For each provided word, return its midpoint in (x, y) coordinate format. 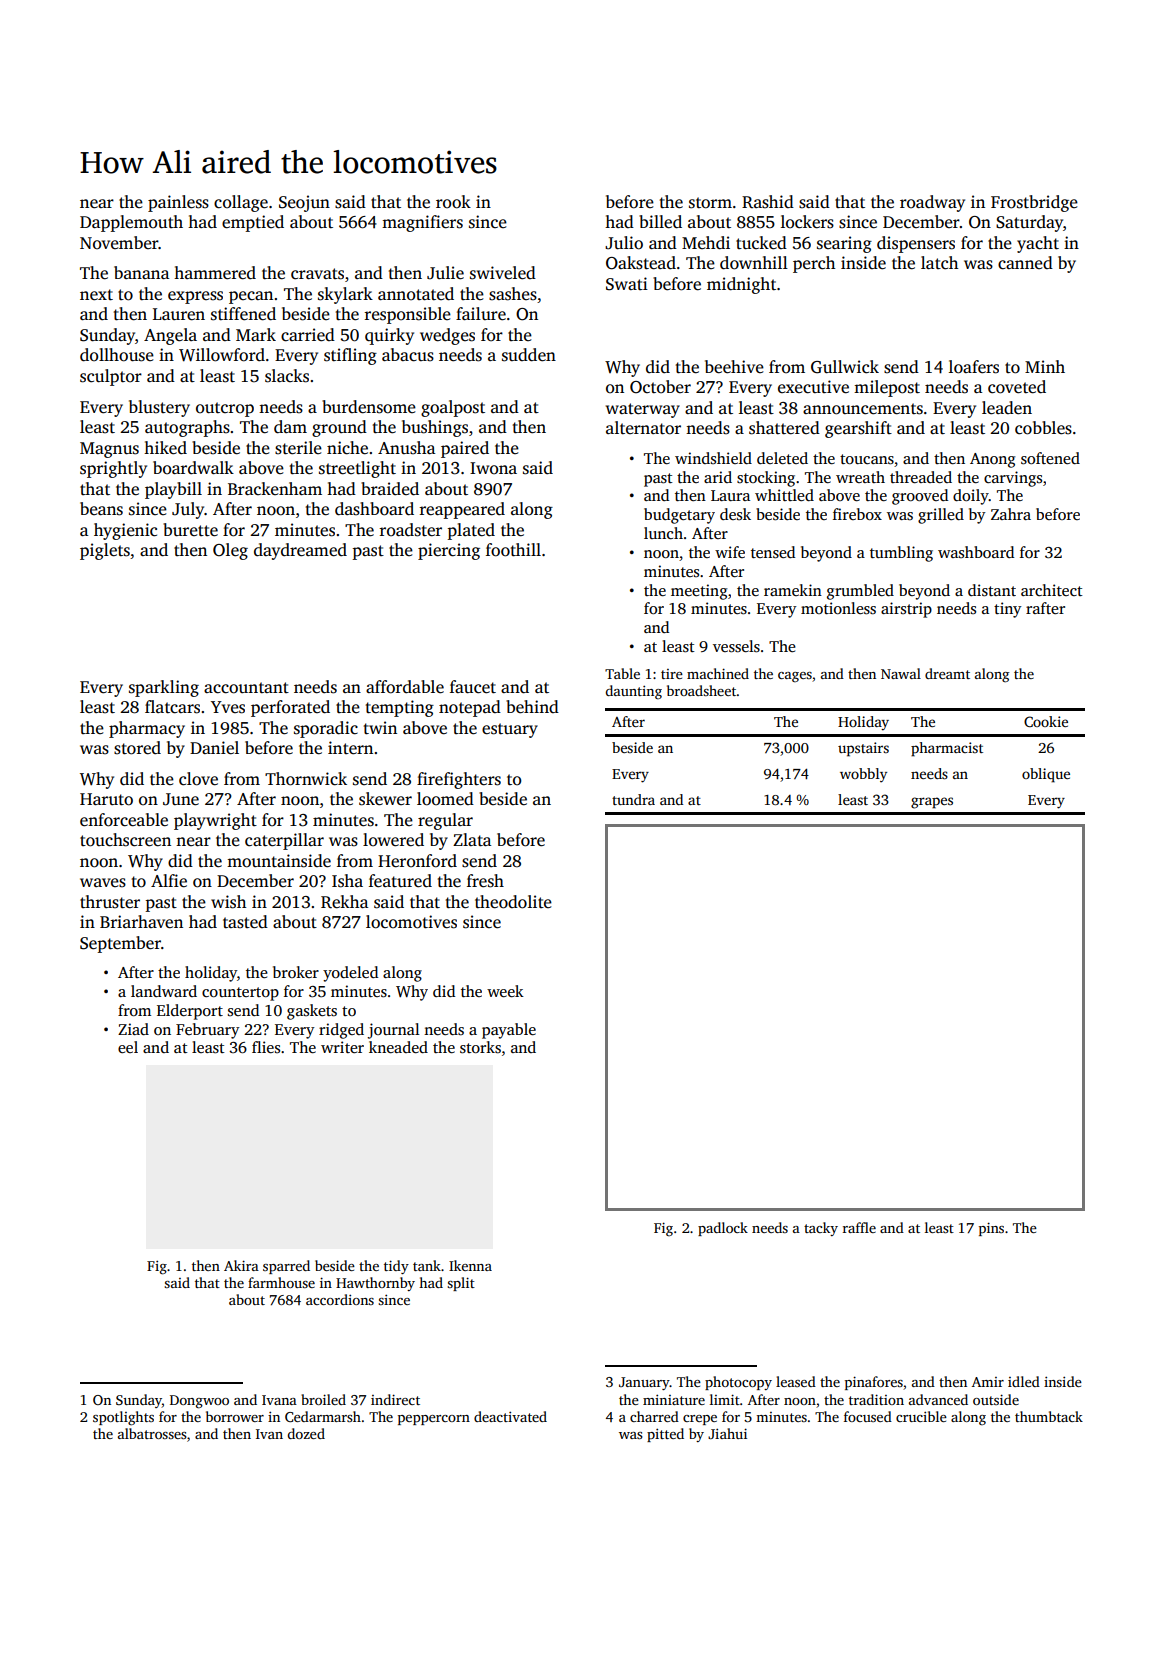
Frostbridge (1034, 203)
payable (509, 1031)
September (120, 944)
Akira (241, 1265)
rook (453, 202)
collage (241, 203)
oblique (1046, 775)
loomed (445, 799)
